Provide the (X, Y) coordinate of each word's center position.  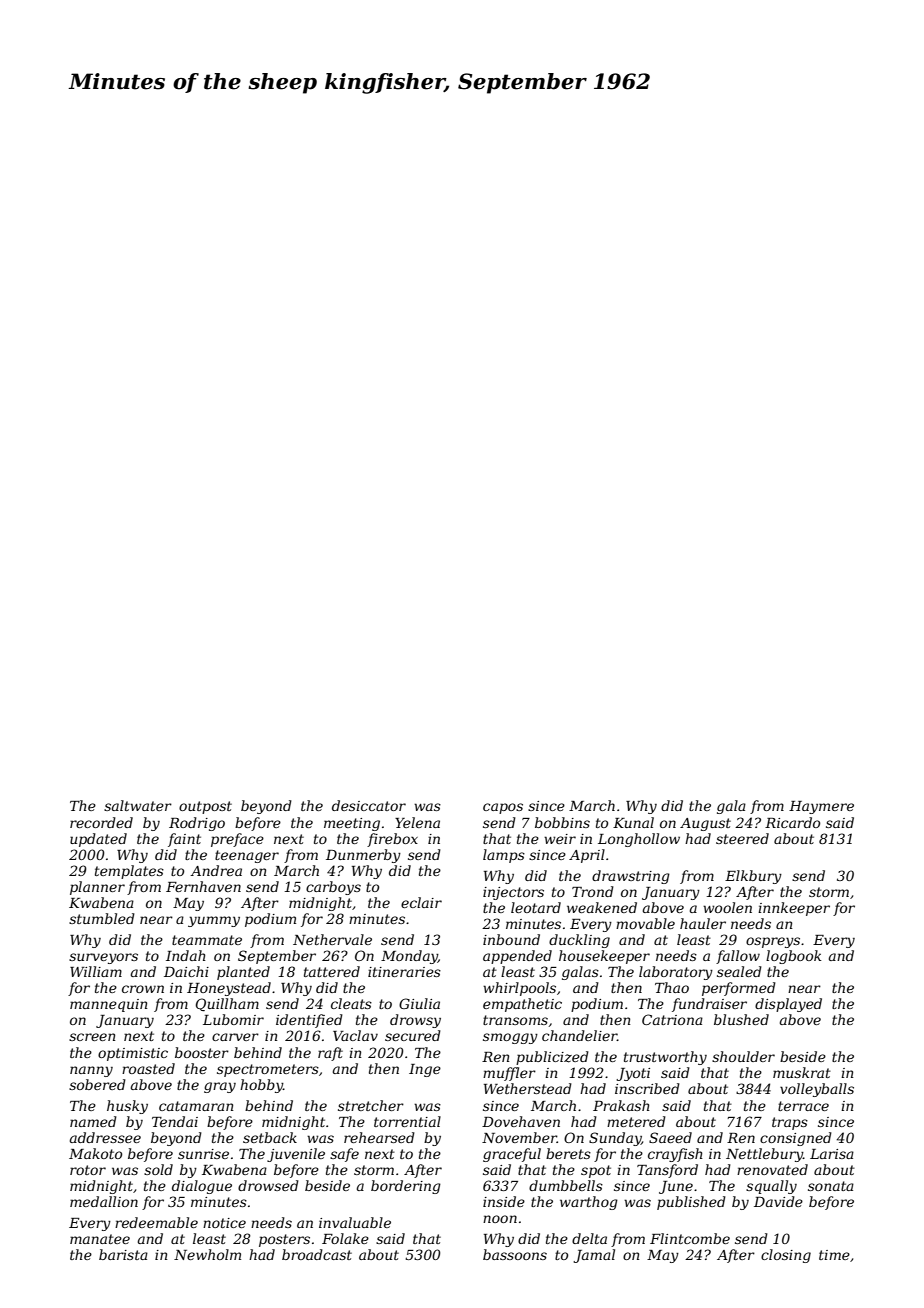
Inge (425, 1070)
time (834, 1255)
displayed (788, 1005)
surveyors (103, 958)
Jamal (594, 1256)
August (705, 824)
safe (344, 1155)
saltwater (138, 805)
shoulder (743, 1056)
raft (330, 1054)
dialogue (202, 1187)
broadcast (317, 1254)
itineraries (404, 972)
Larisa (832, 1154)
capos (503, 808)
